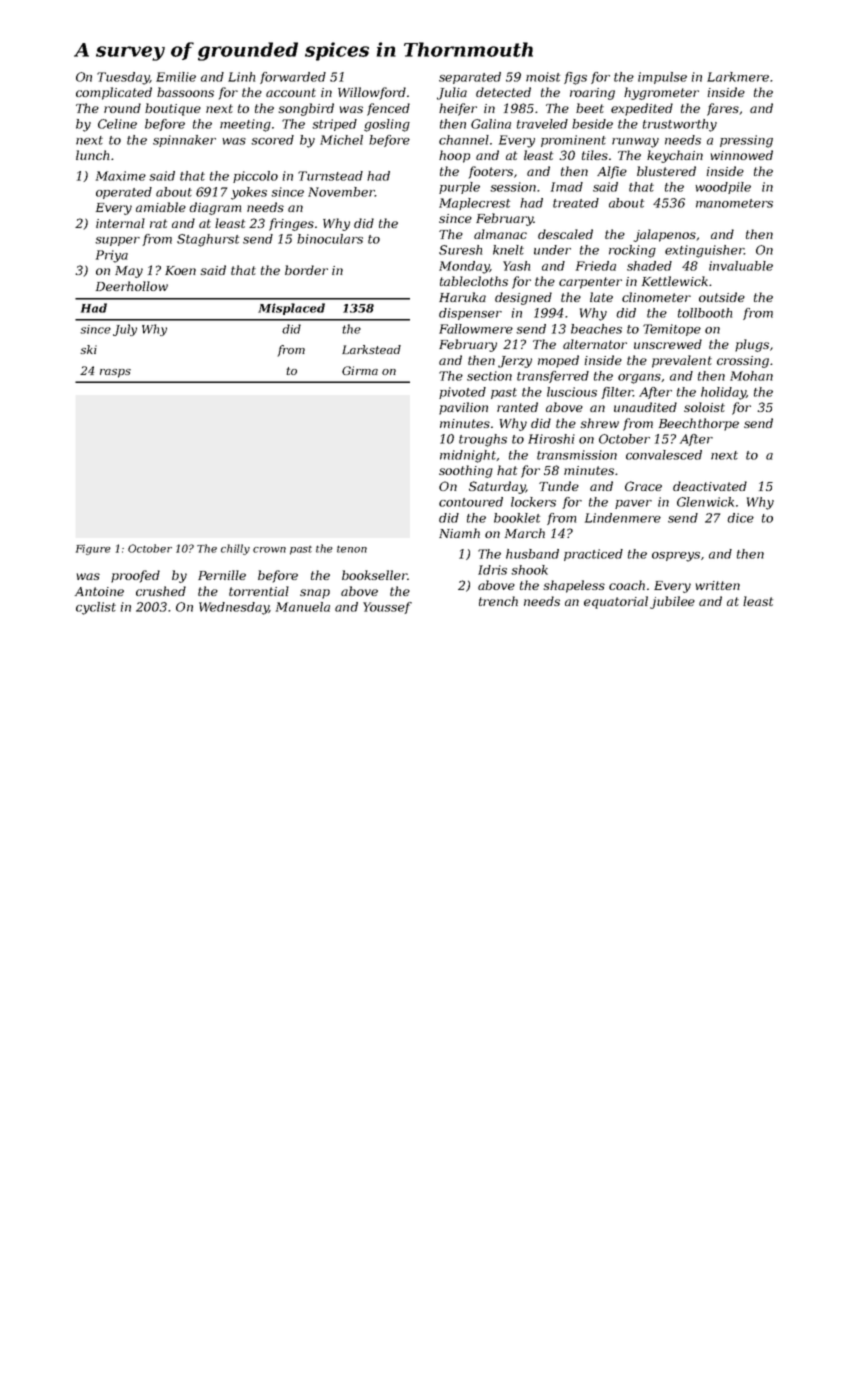  I want to click on boutique, so click(173, 109).
